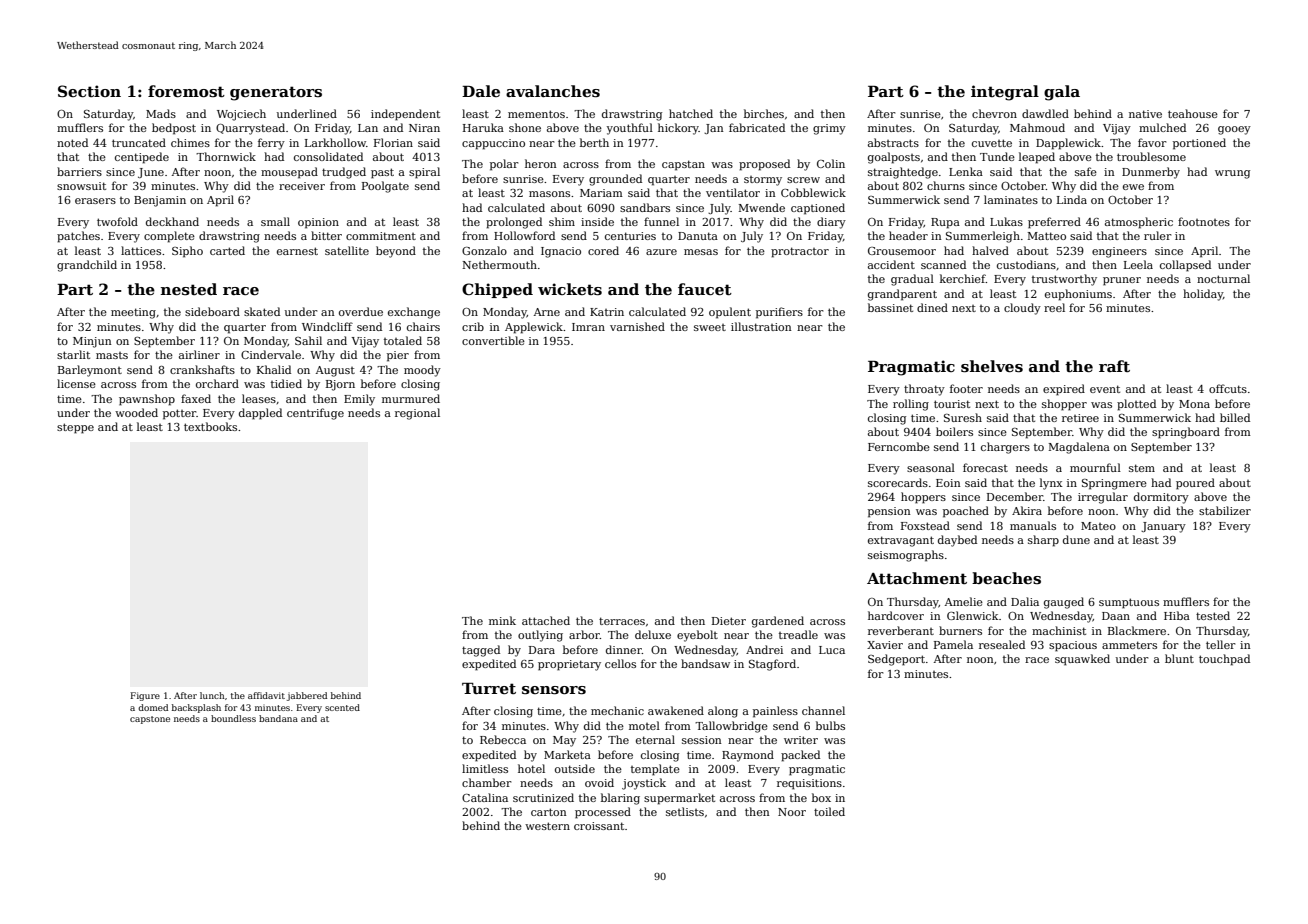 This document has width=1308, height=924. I want to click on totaled, so click(403, 340).
